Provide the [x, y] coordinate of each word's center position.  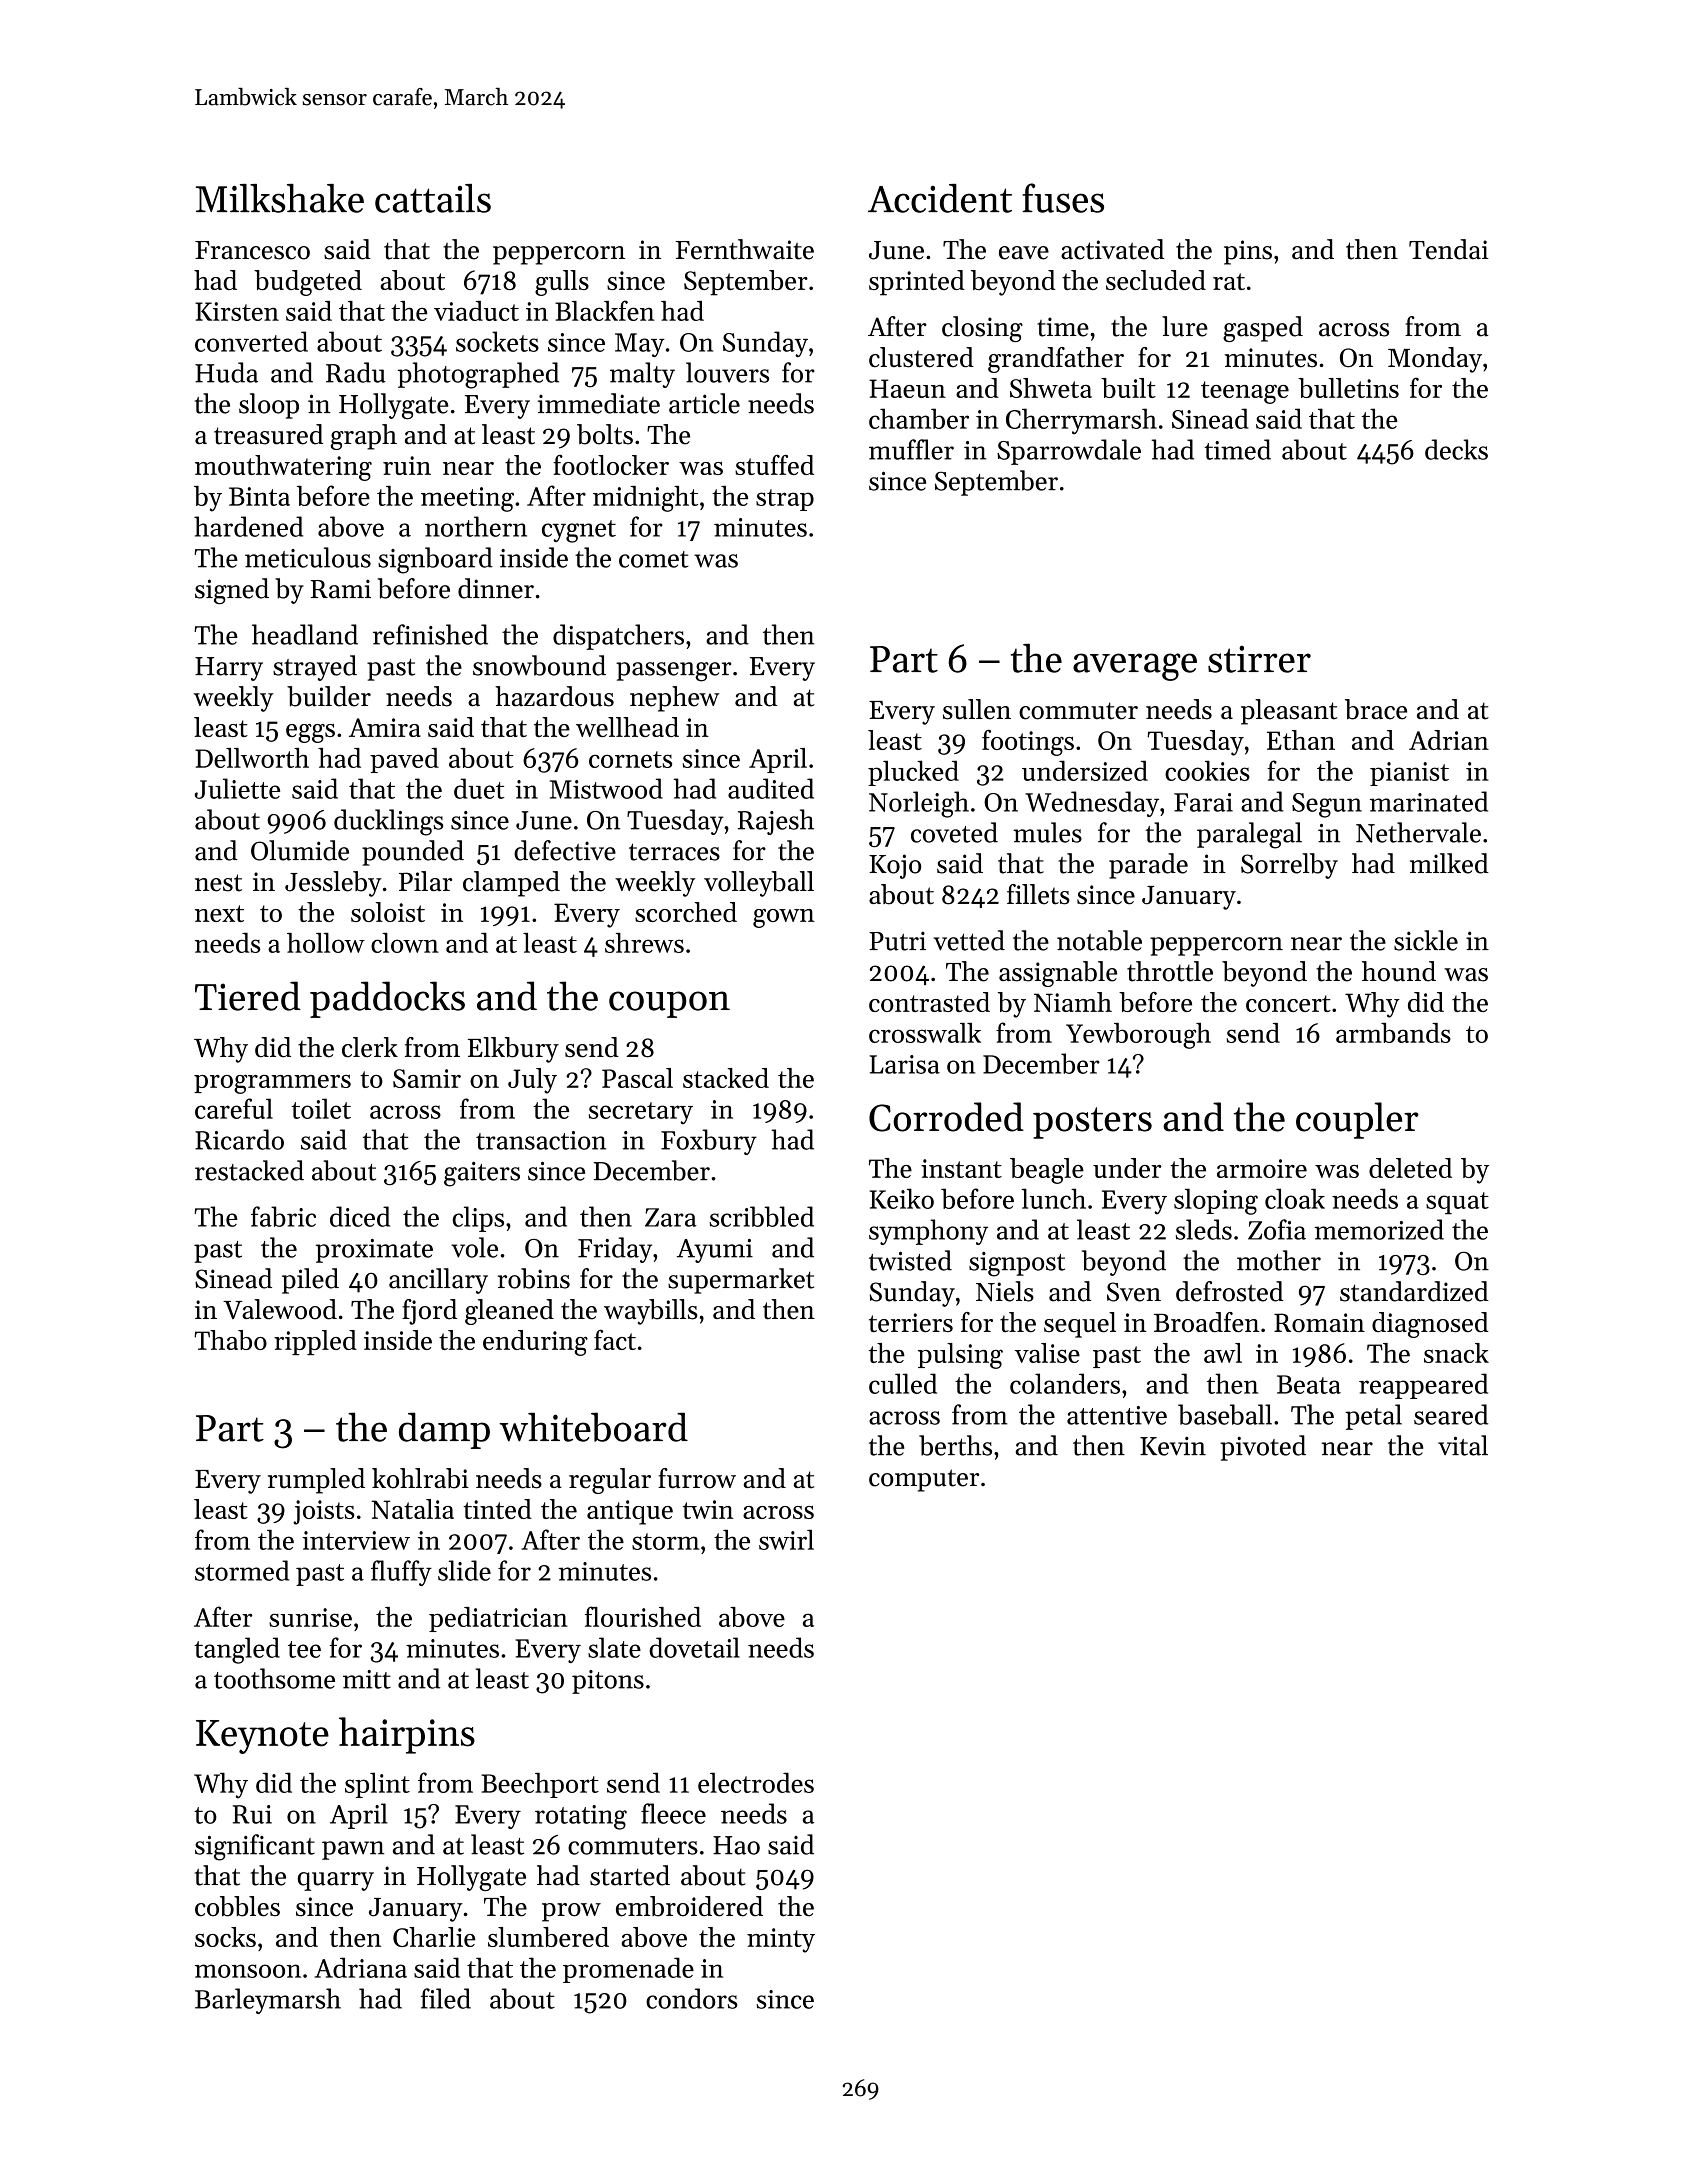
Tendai [1449, 249]
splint [377, 1785]
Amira [385, 727]
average [1135, 667]
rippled [315, 1342]
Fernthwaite [744, 249]
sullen [977, 709]
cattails [433, 198]
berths [955, 1445]
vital [1463, 1445]
